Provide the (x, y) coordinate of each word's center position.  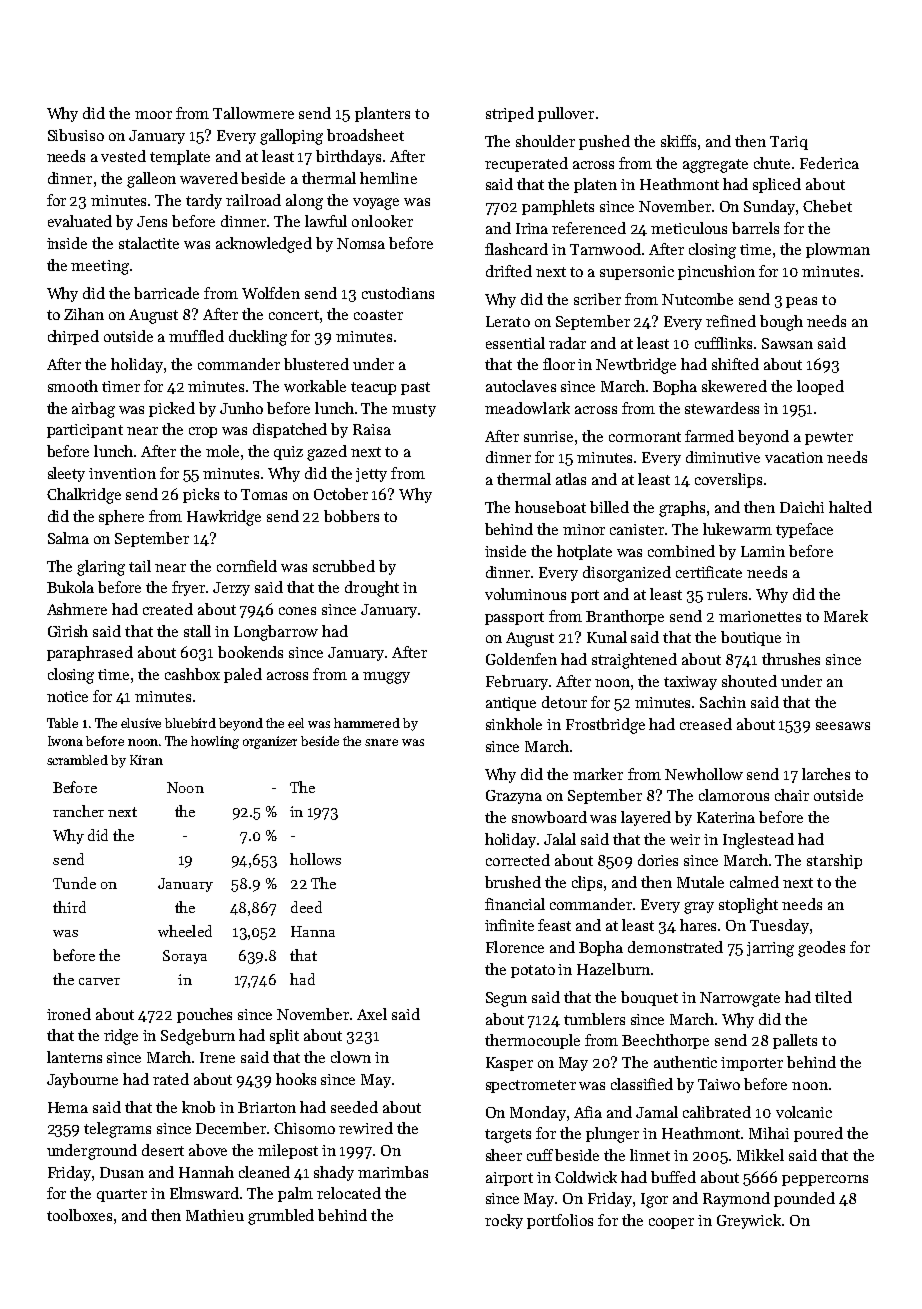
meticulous (689, 228)
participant (85, 431)
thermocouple (532, 1041)
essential (515, 343)
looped (820, 387)
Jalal (560, 839)
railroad (253, 200)
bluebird (190, 723)
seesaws (843, 726)
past (415, 388)
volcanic (804, 1112)
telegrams (117, 1130)
